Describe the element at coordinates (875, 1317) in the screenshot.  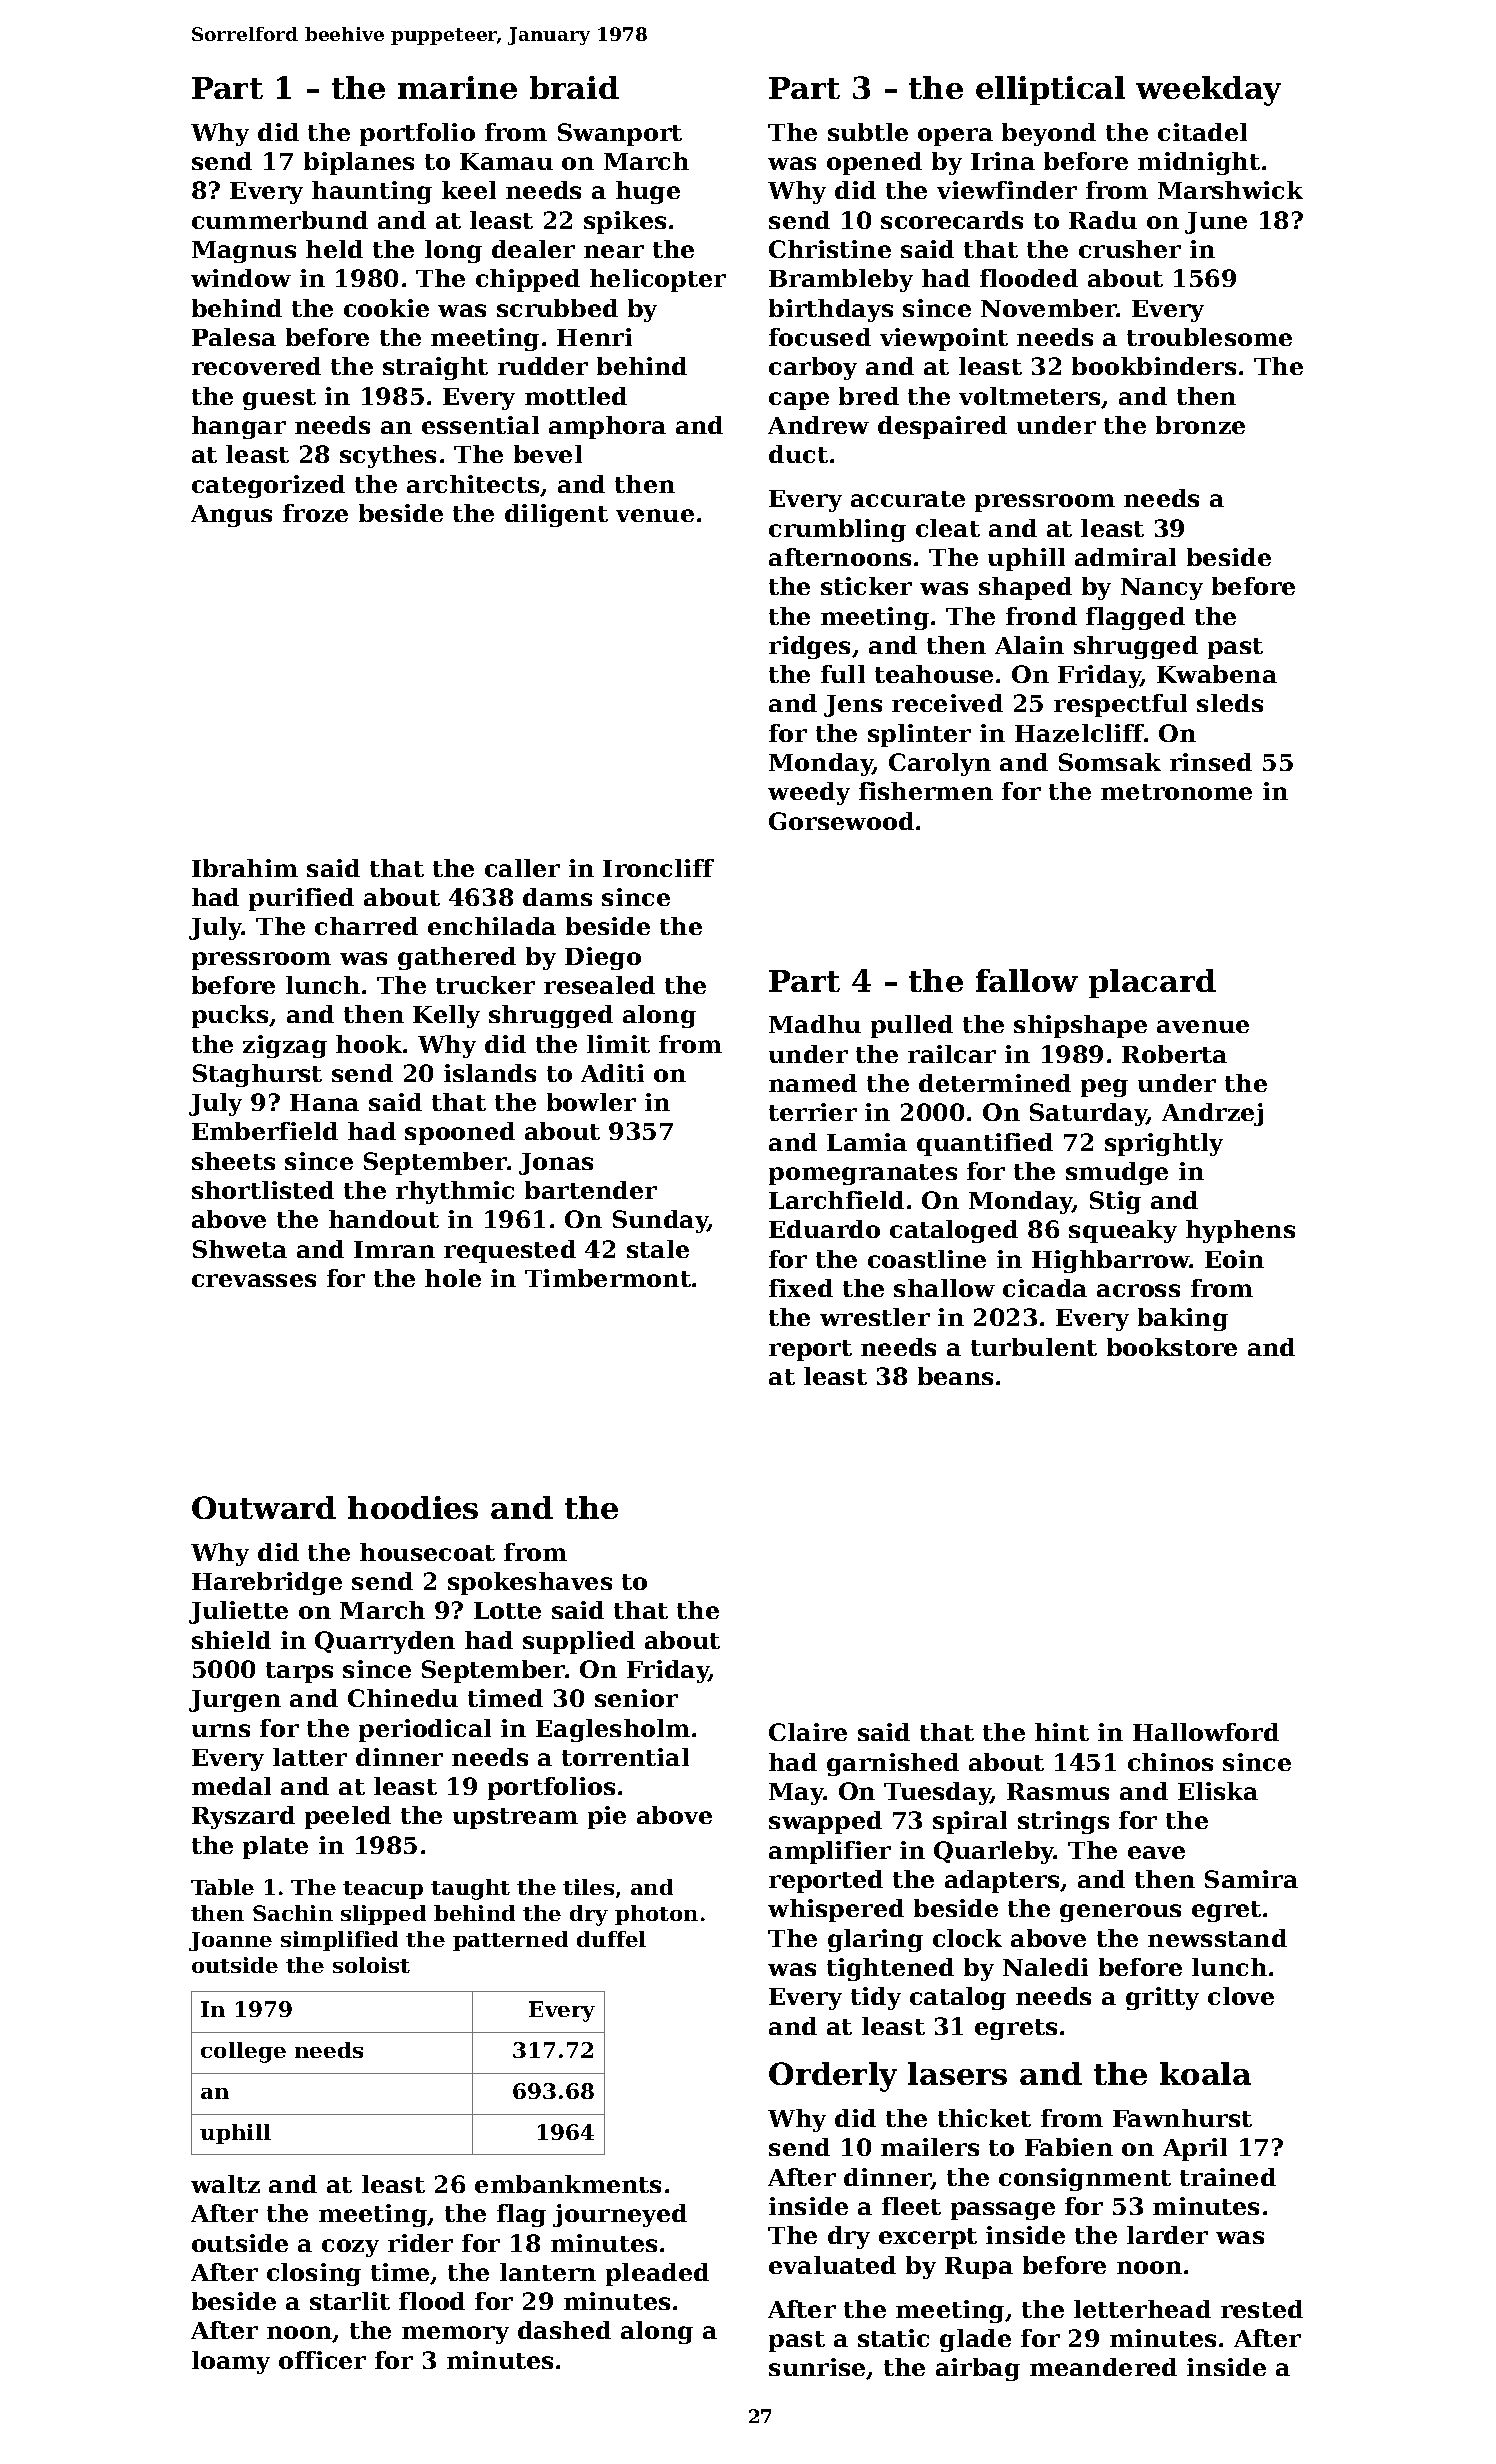
I see `wrestler` at that location.
